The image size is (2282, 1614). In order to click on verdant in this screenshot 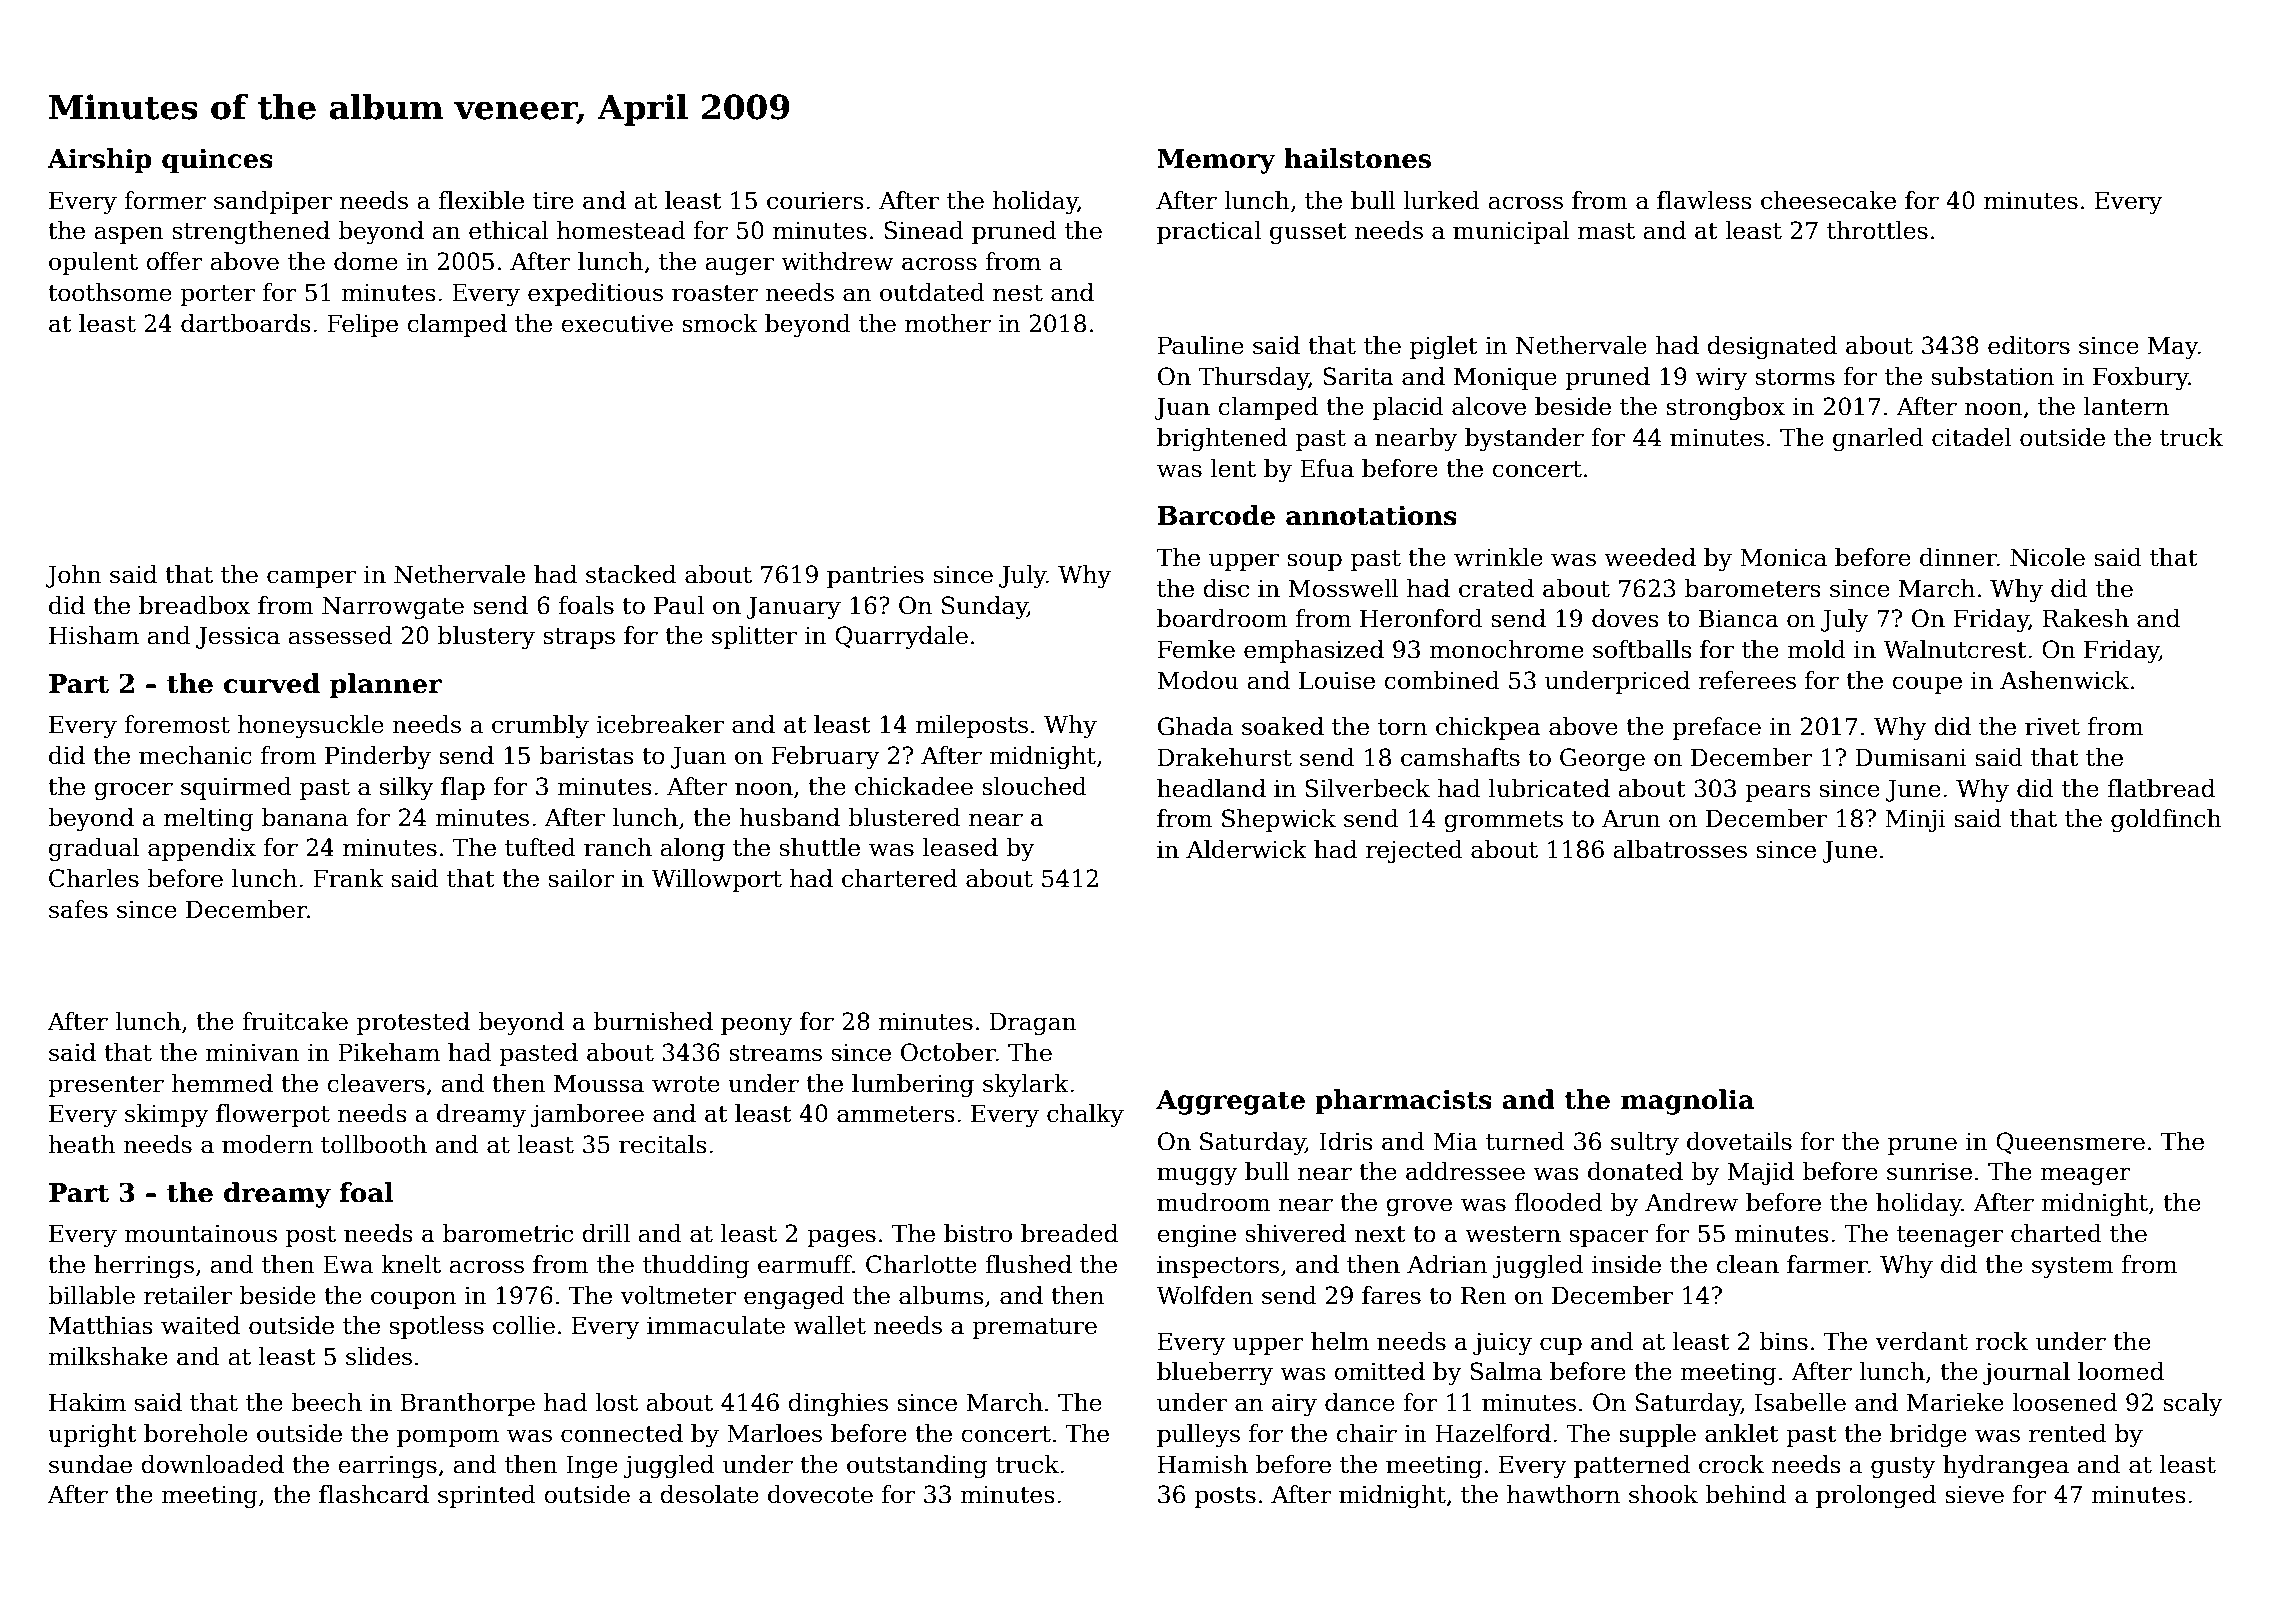, I will do `click(1921, 1341)`.
